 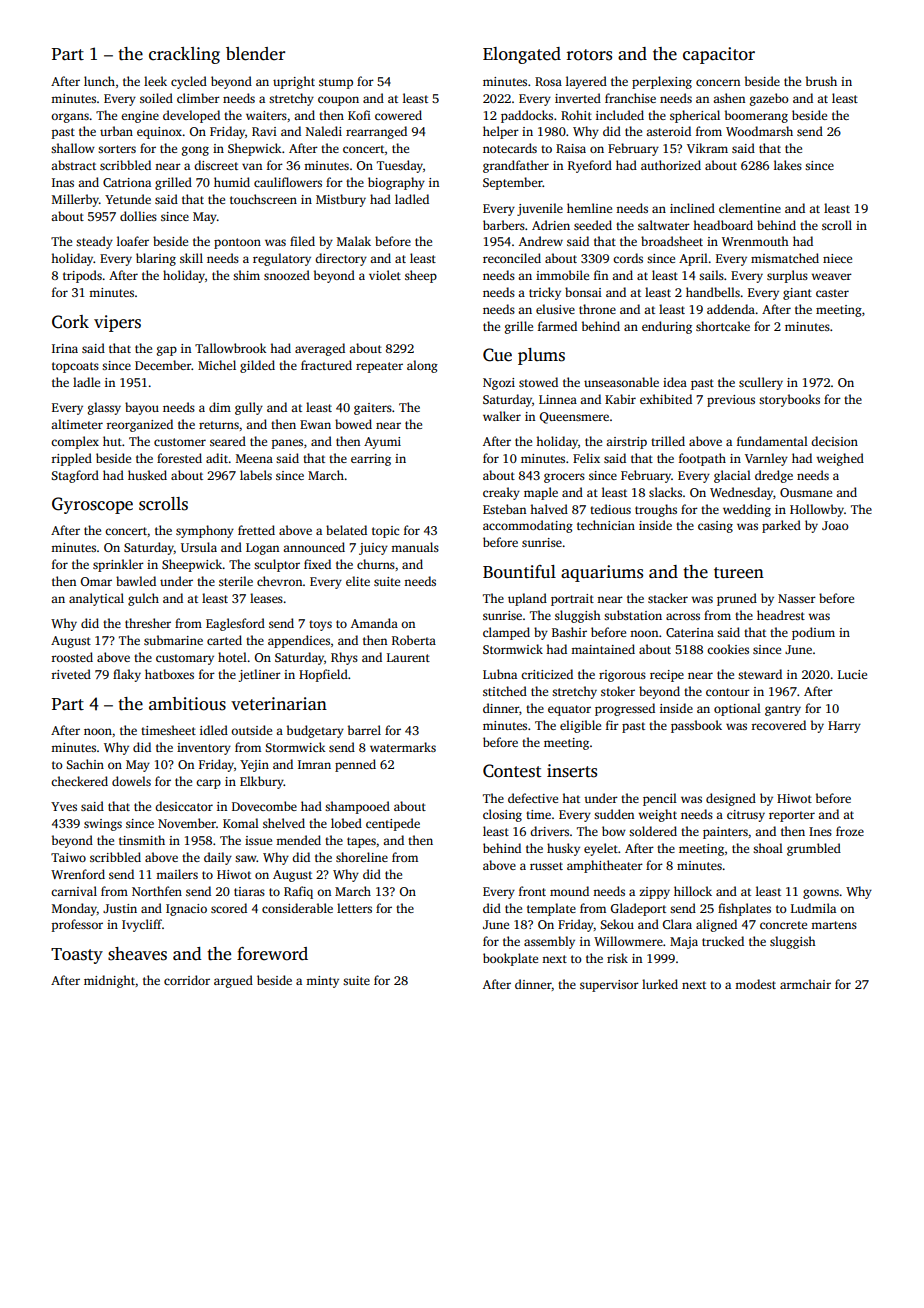 What do you see at coordinates (840, 459) in the screenshot?
I see `weighed` at bounding box center [840, 459].
